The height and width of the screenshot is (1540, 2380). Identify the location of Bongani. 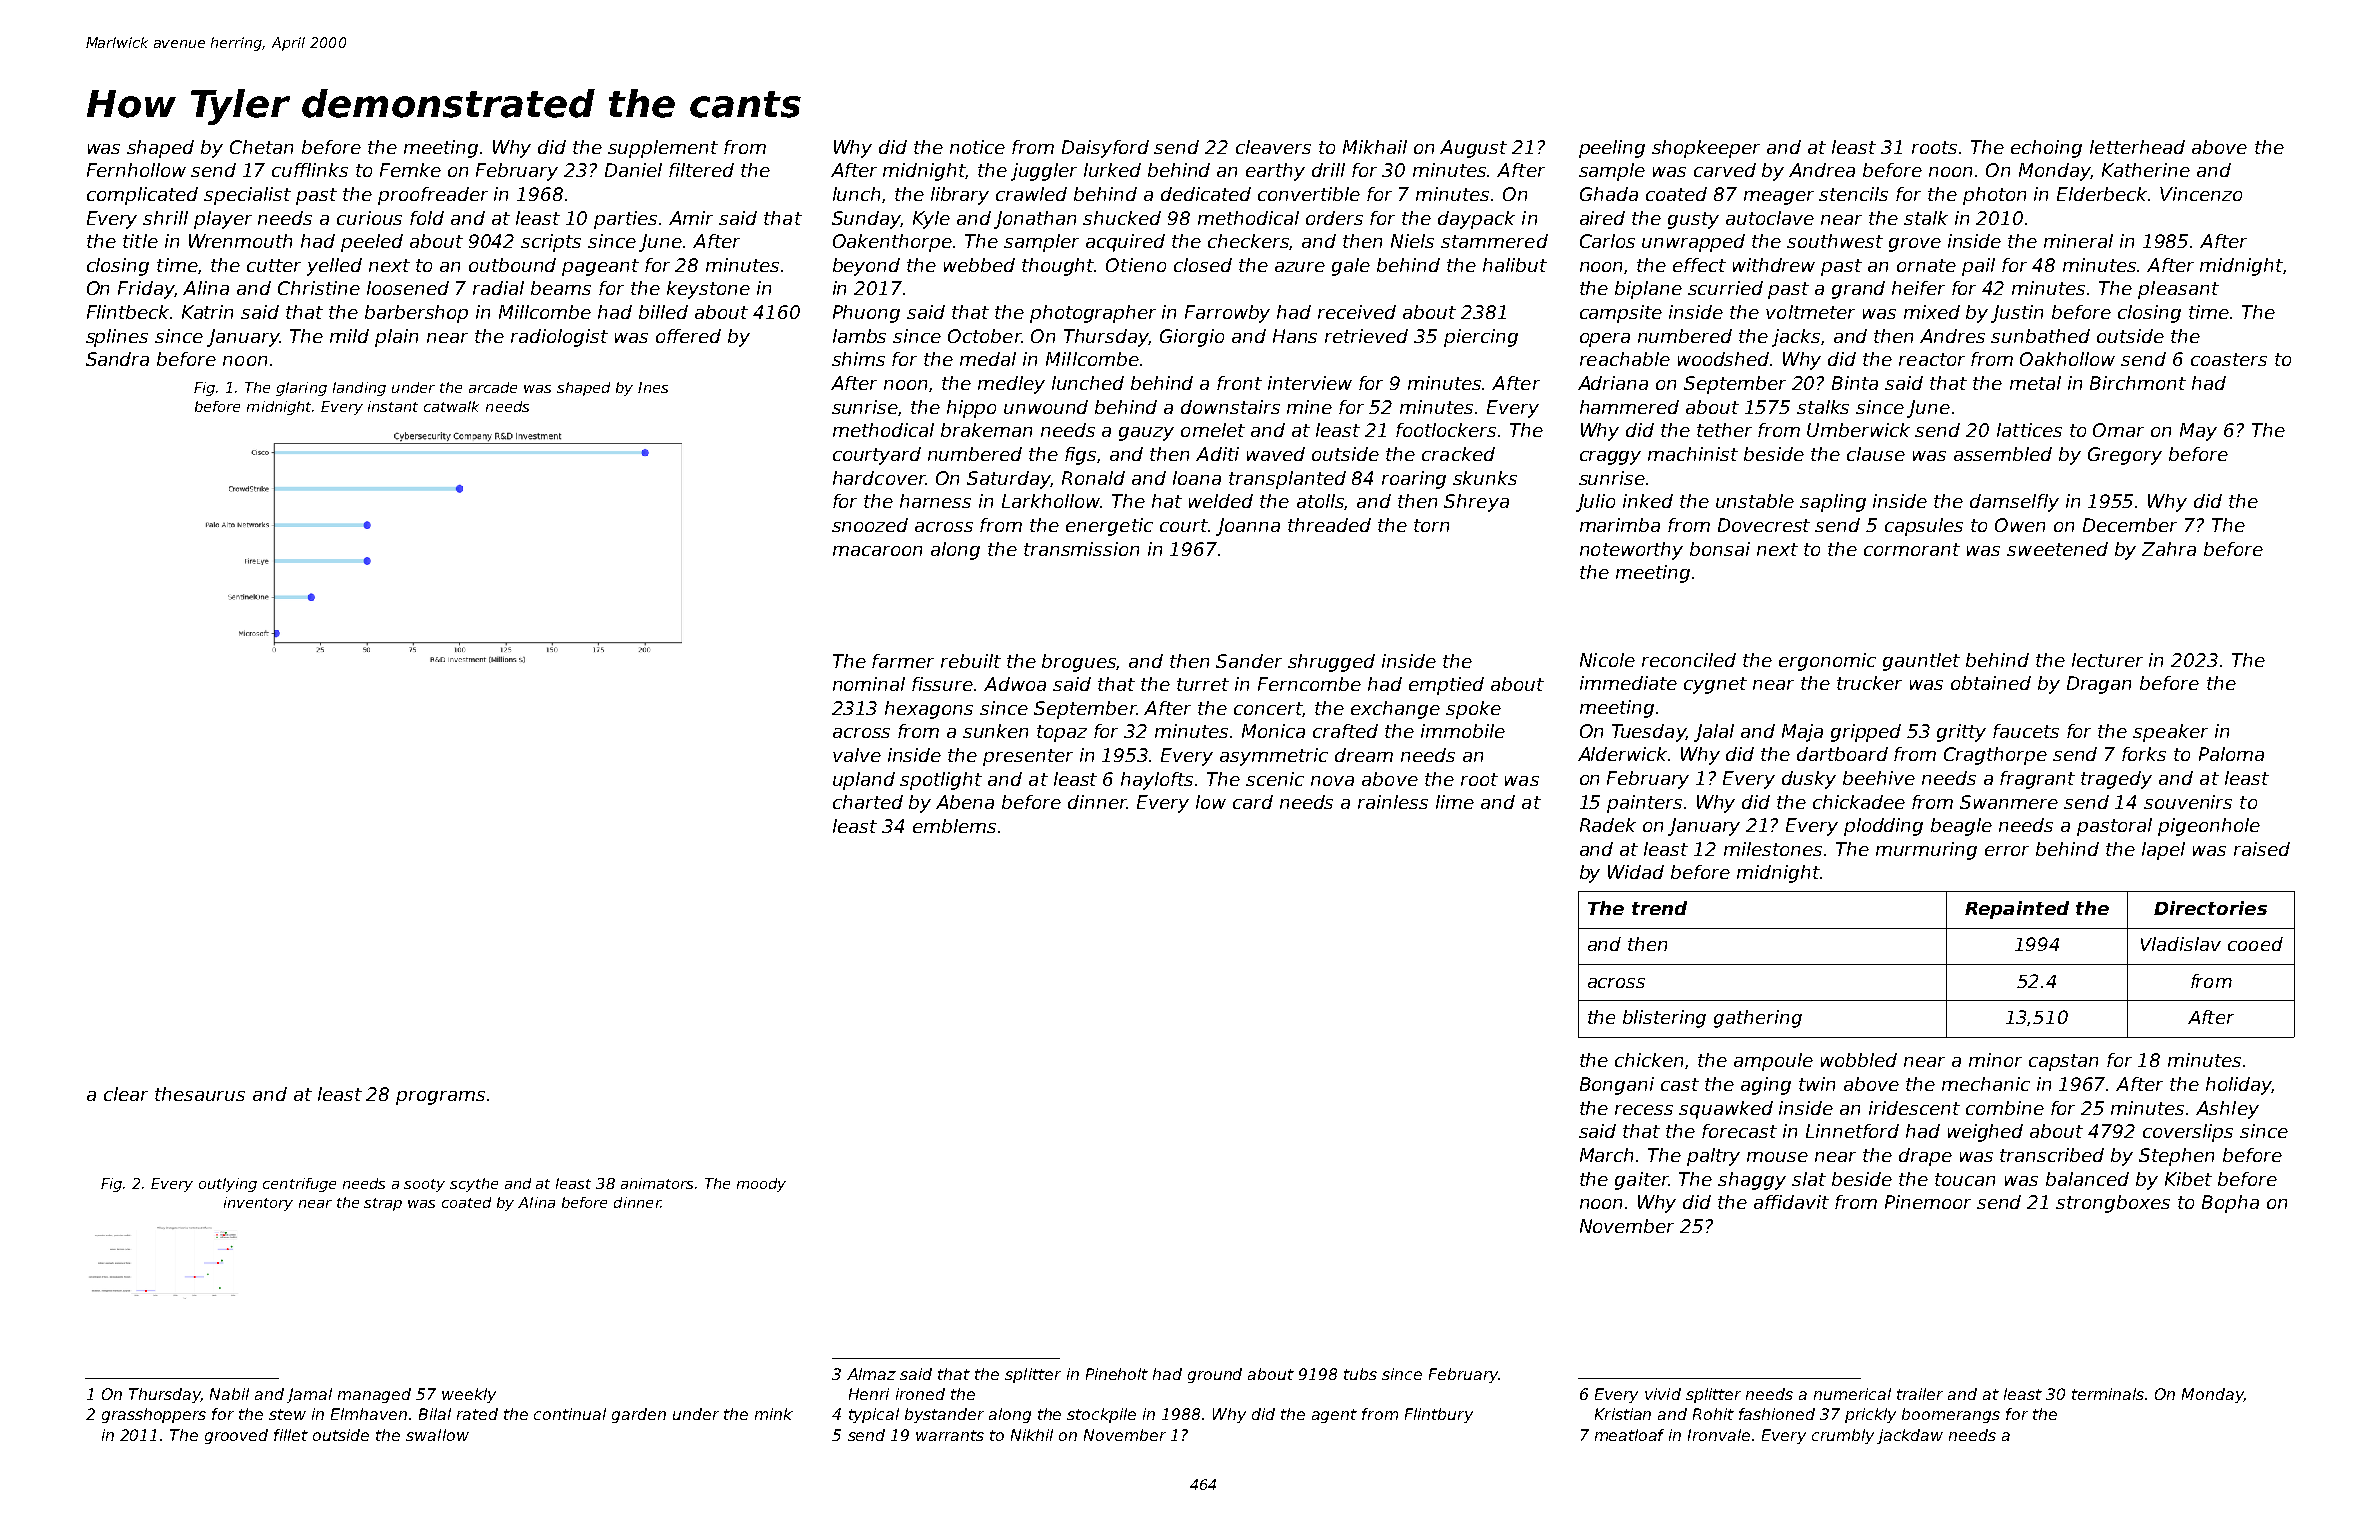
(1617, 1086).
